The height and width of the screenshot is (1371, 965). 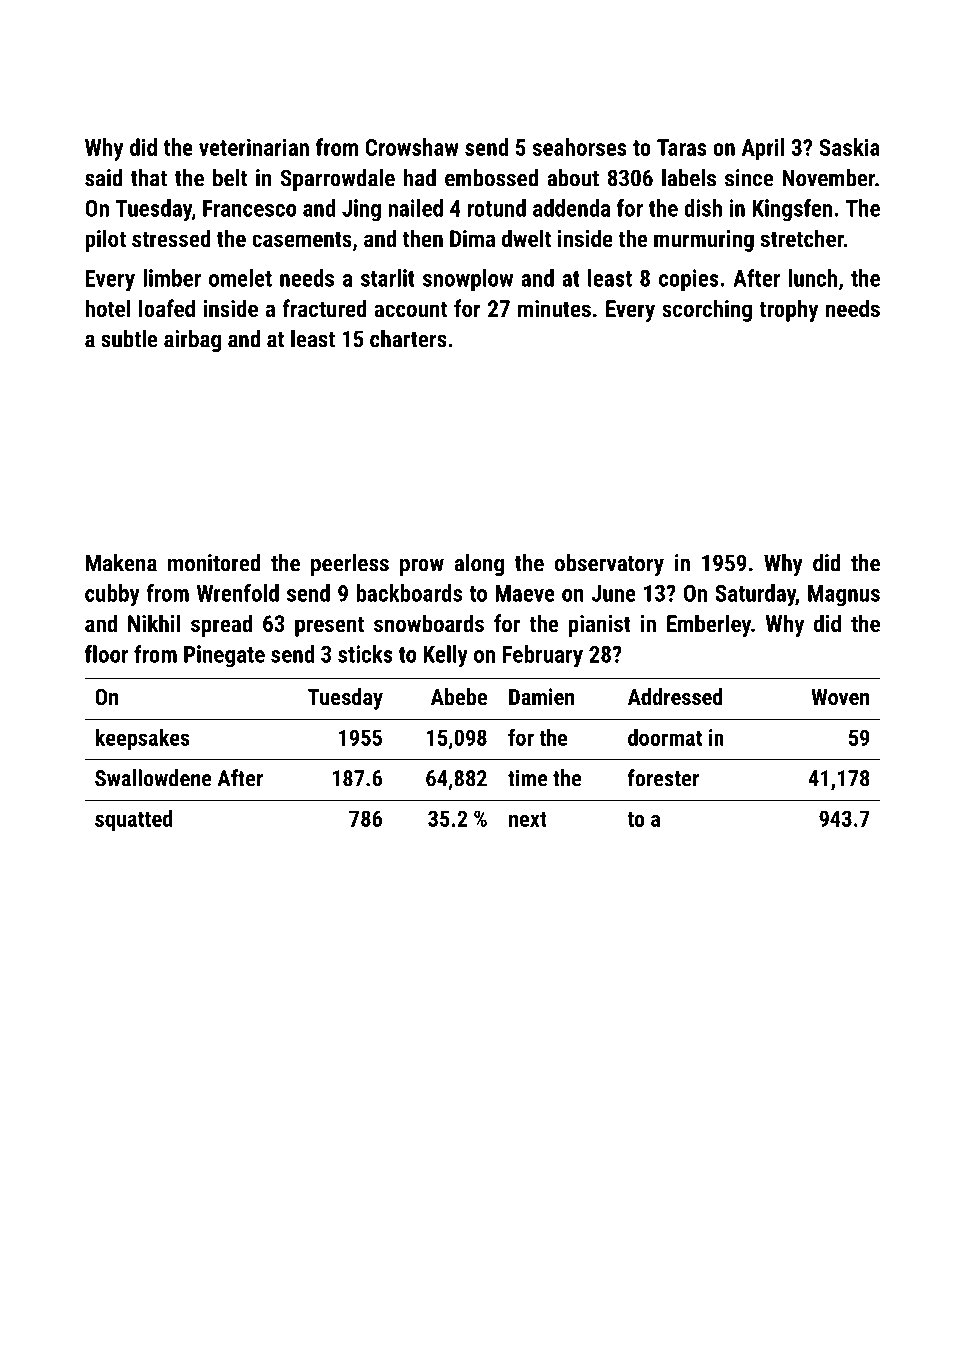 I want to click on murmuring, so click(x=704, y=241).
